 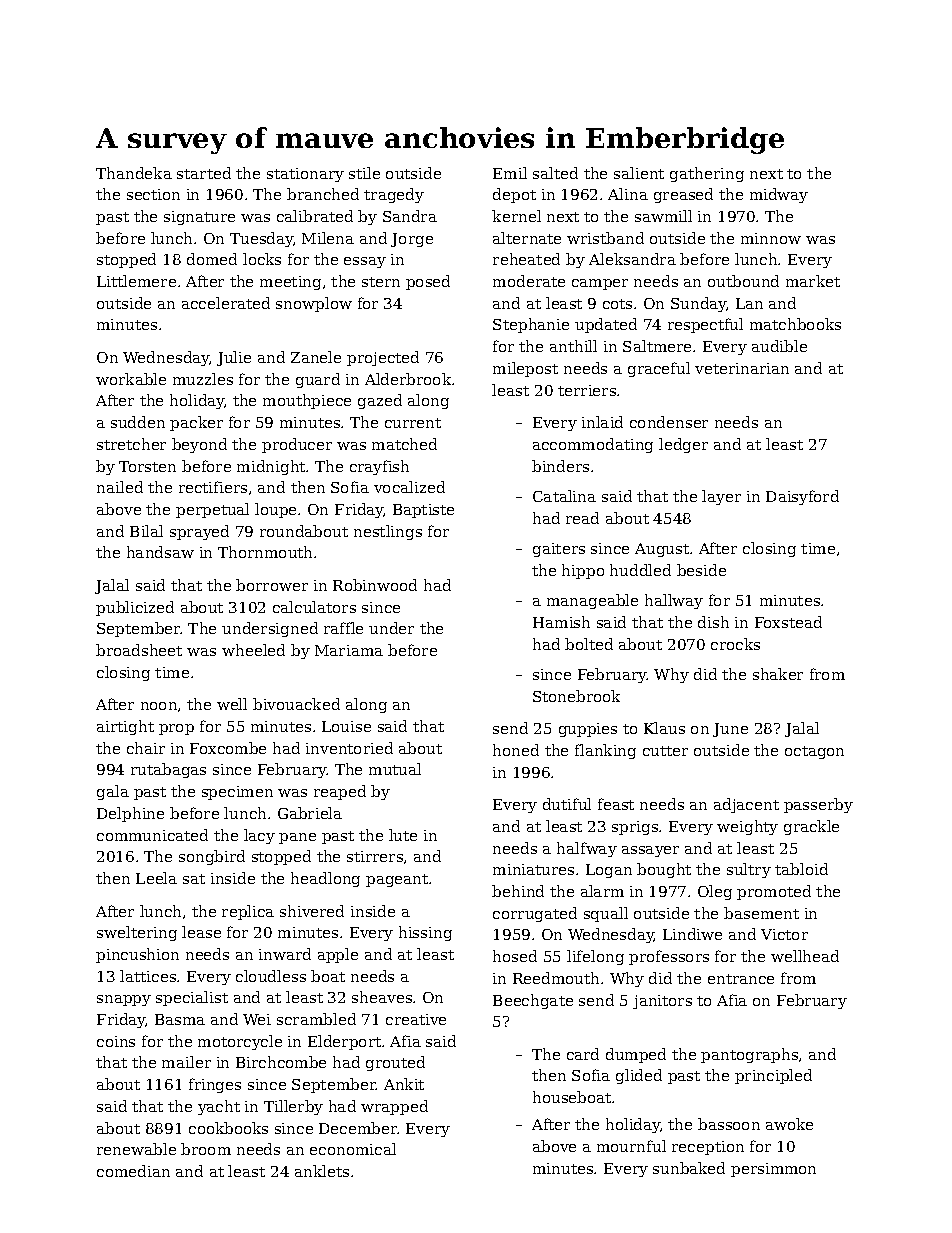 What do you see at coordinates (683, 195) in the screenshot?
I see `greased` at bounding box center [683, 195].
